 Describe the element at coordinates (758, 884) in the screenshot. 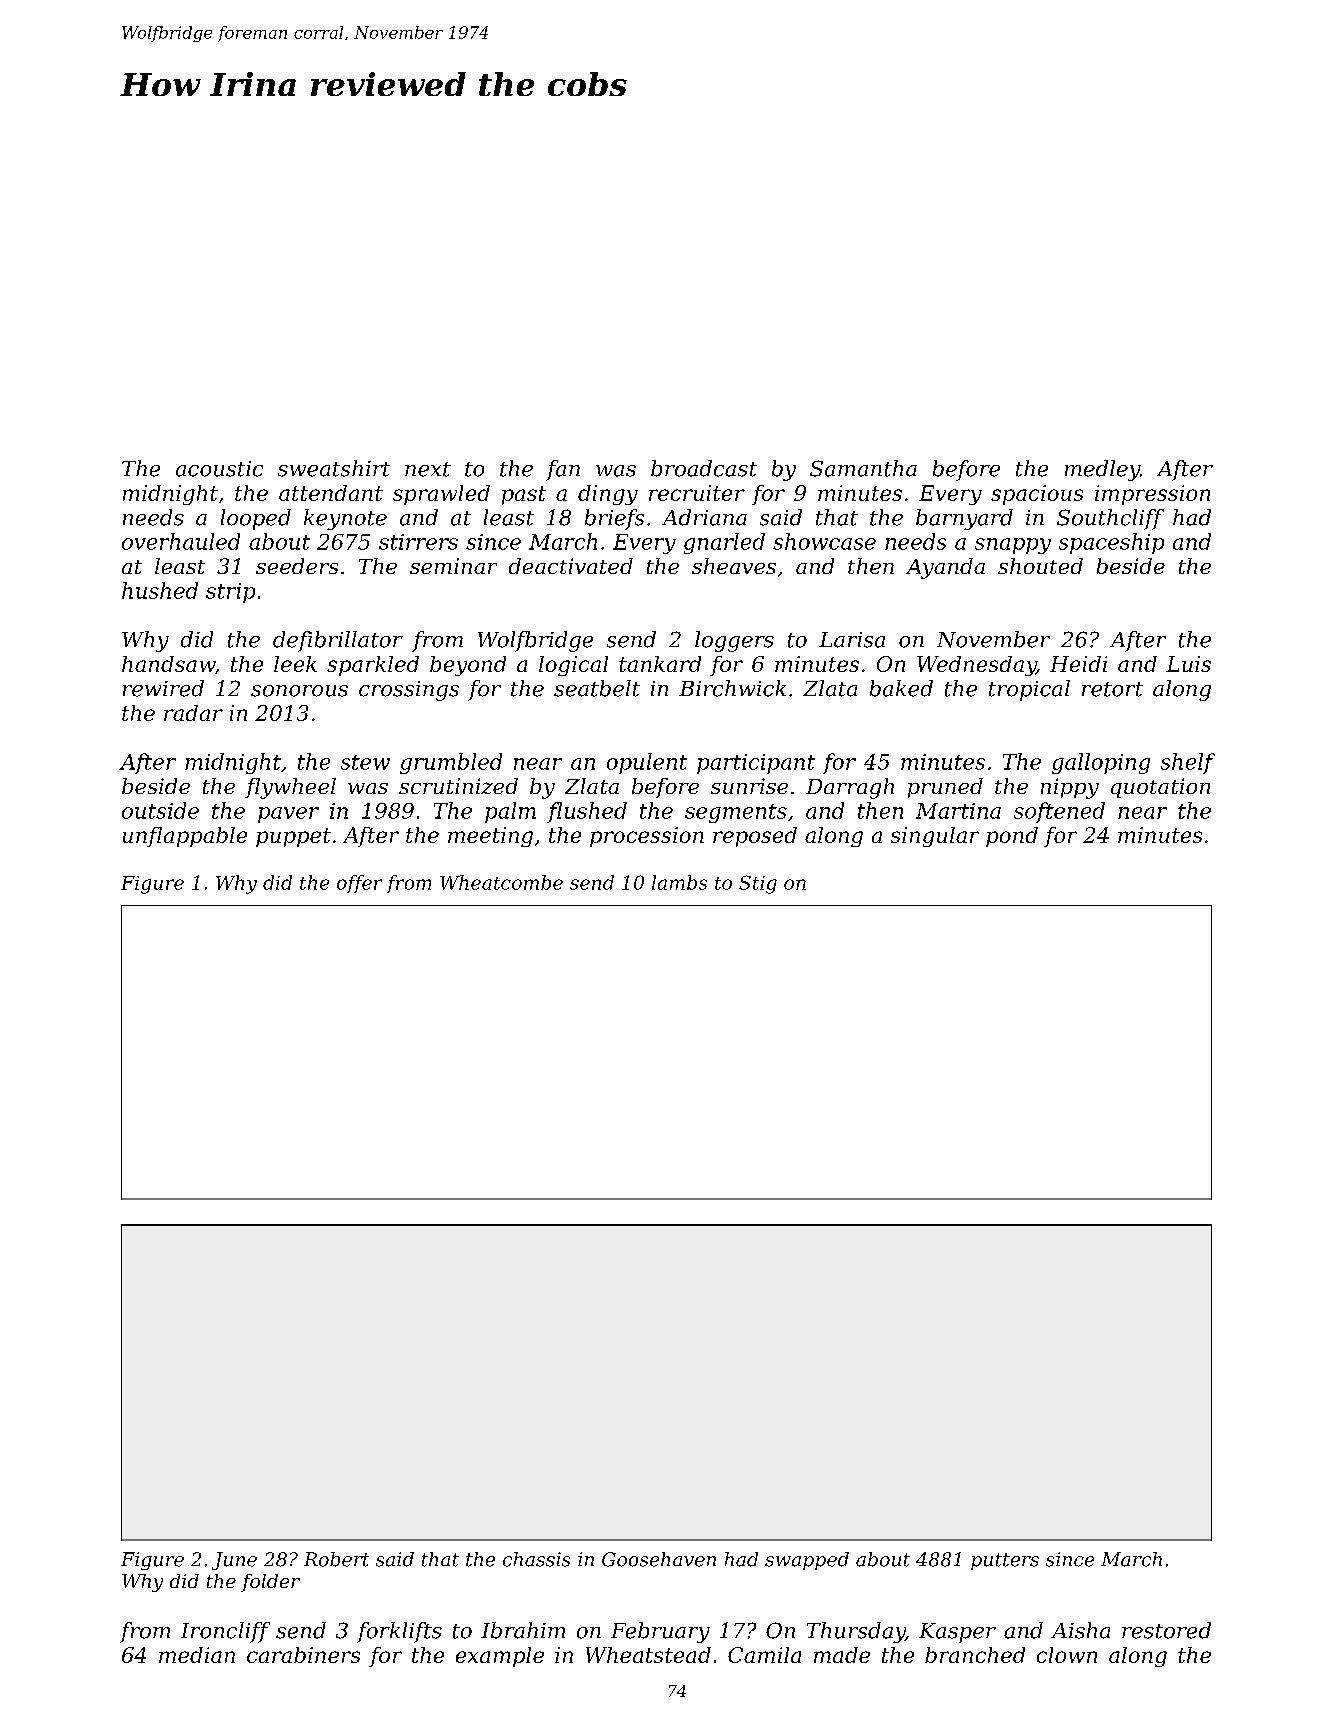

I see `Stig` at that location.
